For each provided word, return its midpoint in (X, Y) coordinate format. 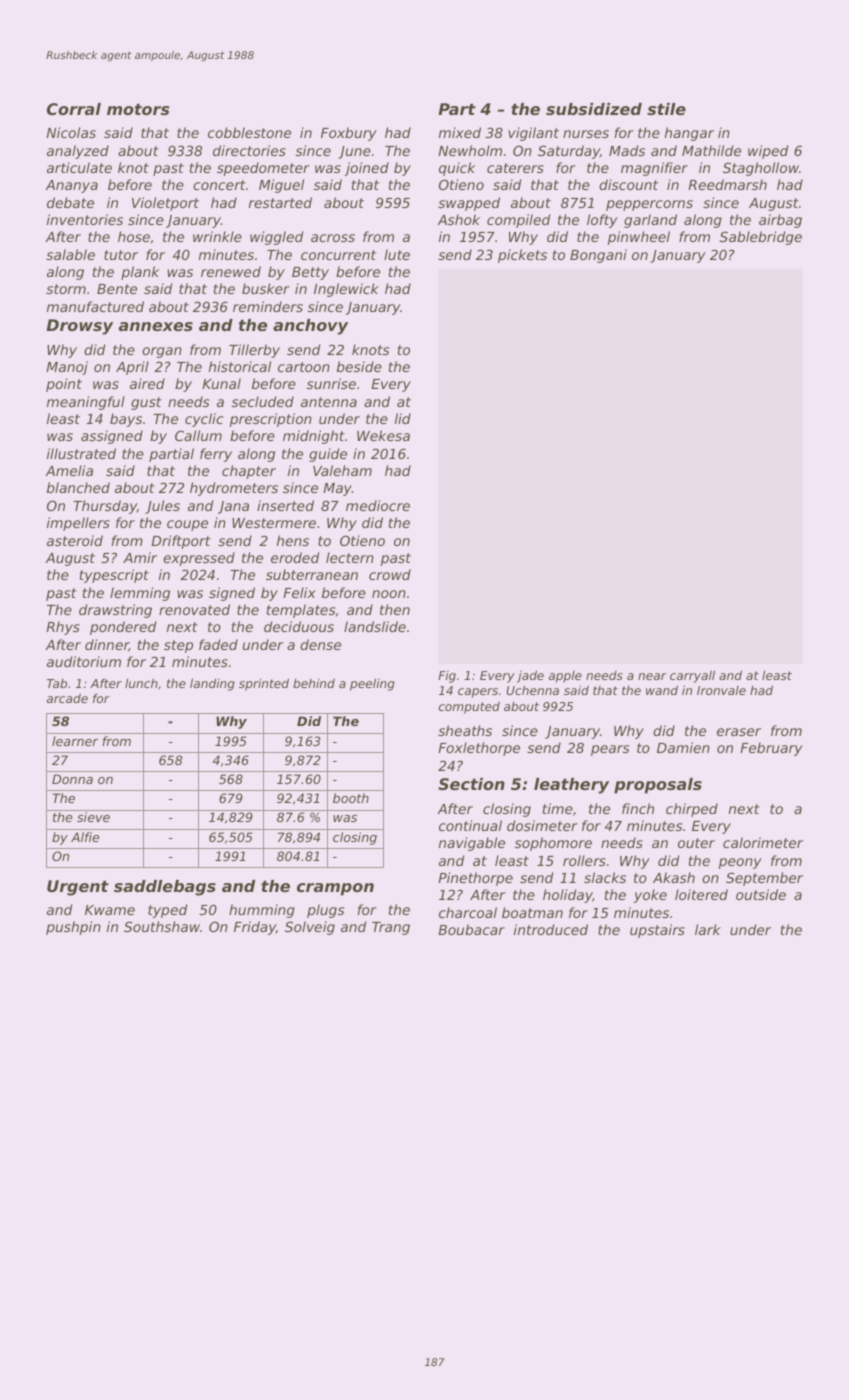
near (652, 676)
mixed (460, 132)
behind (314, 683)
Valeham (342, 470)
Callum (198, 435)
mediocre (378, 505)
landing (212, 684)
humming (262, 911)
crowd (390, 574)
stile (666, 109)
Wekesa (383, 435)
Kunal (221, 383)
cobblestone (249, 132)
